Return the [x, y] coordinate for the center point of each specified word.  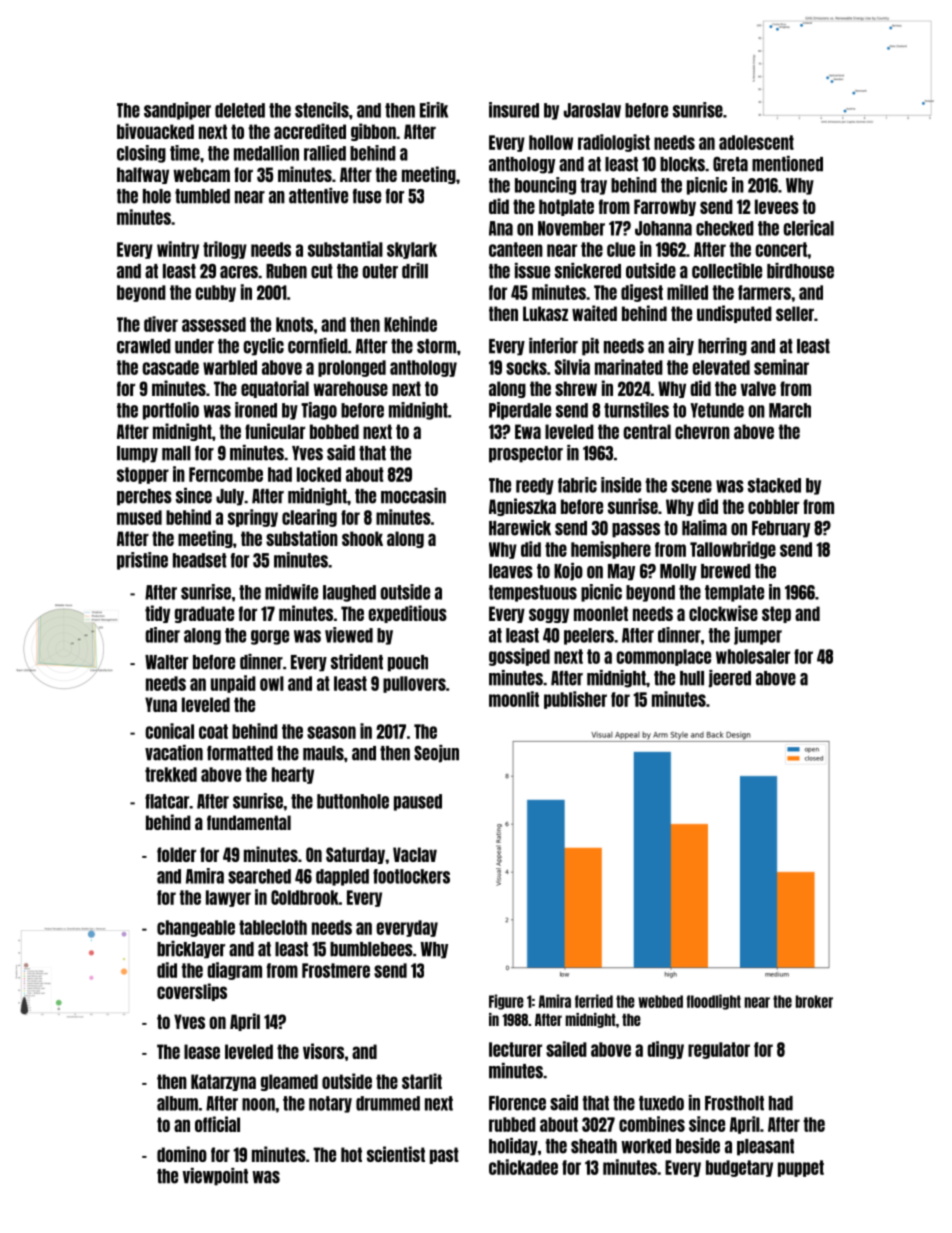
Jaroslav [592, 110]
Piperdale [520, 411]
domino [182, 1154]
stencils [322, 110]
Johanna [663, 228]
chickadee [523, 1167]
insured [514, 110]
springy [253, 518]
